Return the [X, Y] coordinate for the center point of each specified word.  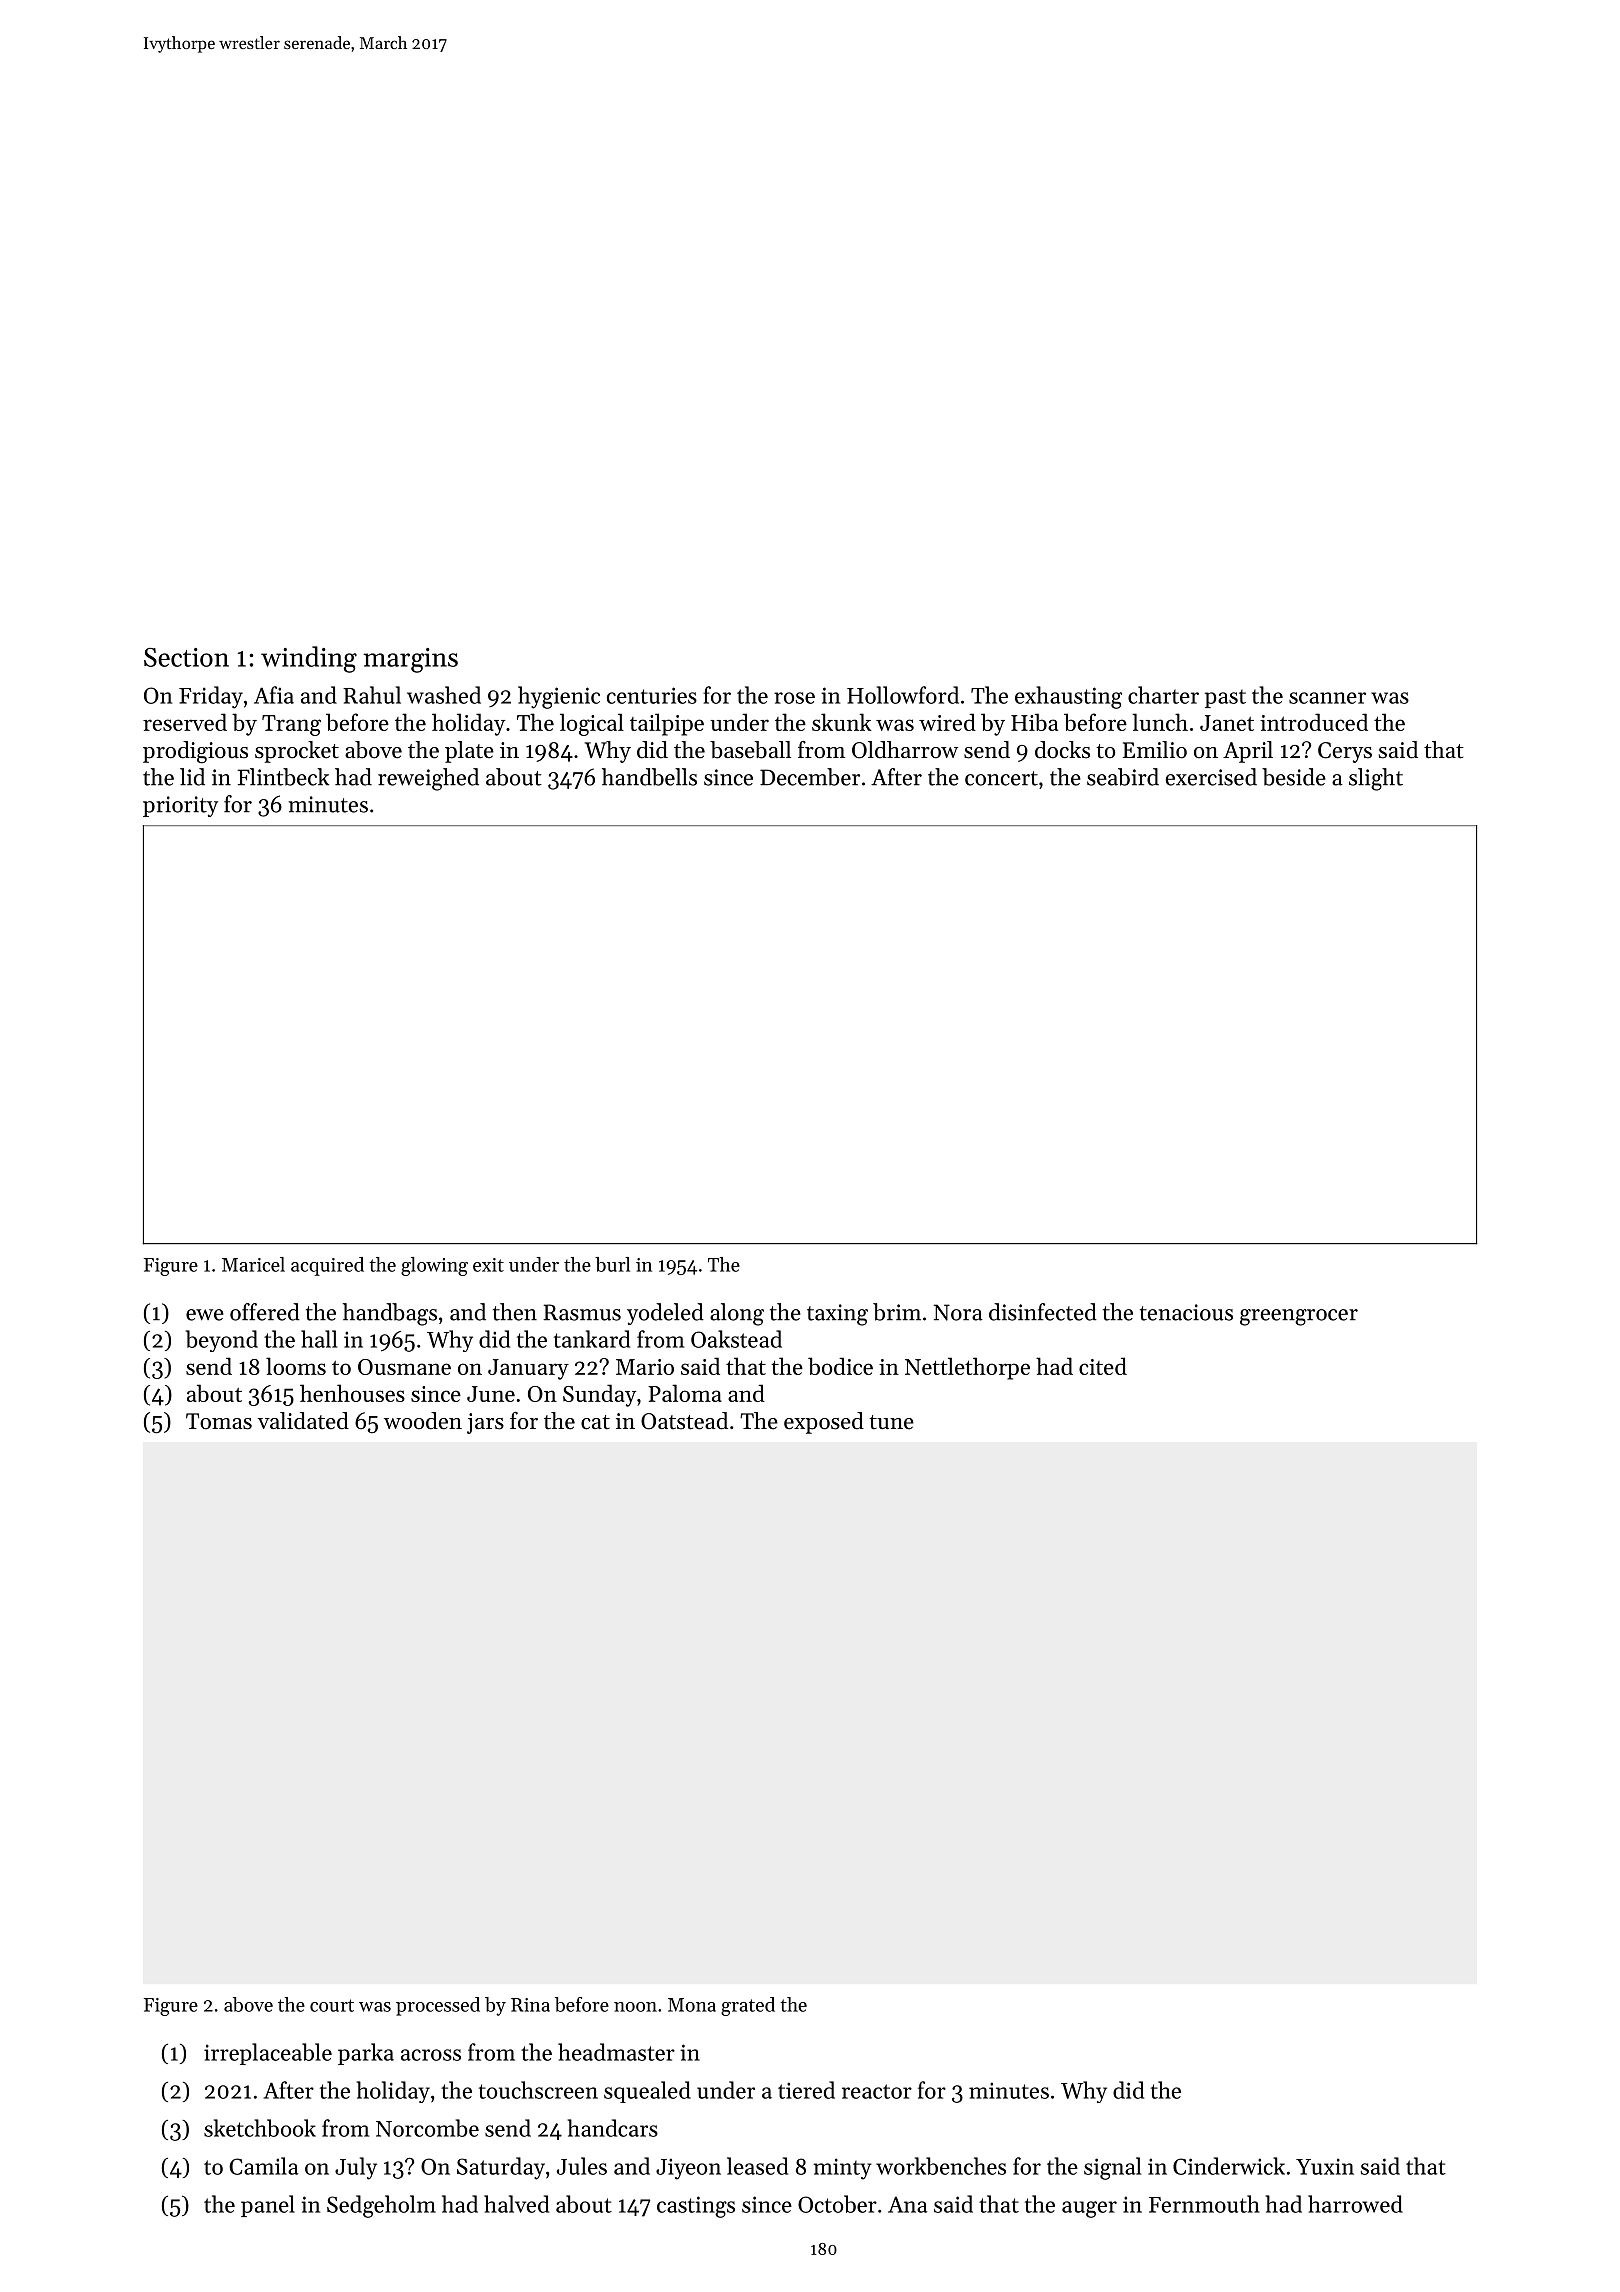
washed [444, 695]
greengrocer [1299, 1317]
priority [180, 806]
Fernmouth [1204, 2204]
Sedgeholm [381, 2206]
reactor [877, 2091]
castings [696, 2207]
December [810, 777]
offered [265, 1312]
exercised [1211, 777]
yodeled [665, 1314]
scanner [1327, 698]
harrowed [1355, 2204]
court [332, 2005]
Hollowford [903, 695]
